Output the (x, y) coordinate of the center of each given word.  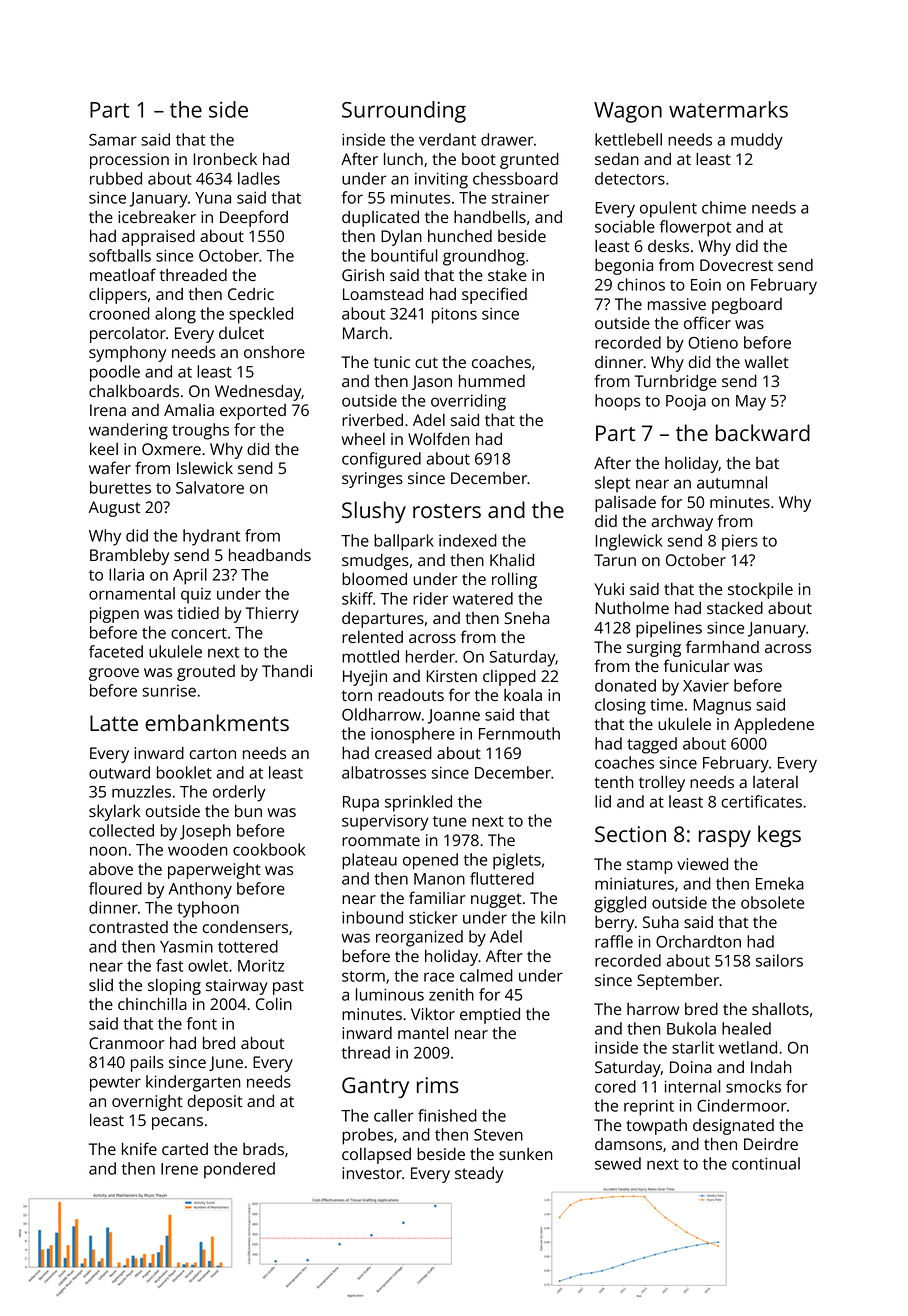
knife (139, 1148)
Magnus (722, 707)
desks (668, 246)
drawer (507, 139)
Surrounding (404, 112)
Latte (114, 723)
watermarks (728, 109)
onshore (274, 351)
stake (507, 274)
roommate (381, 840)
